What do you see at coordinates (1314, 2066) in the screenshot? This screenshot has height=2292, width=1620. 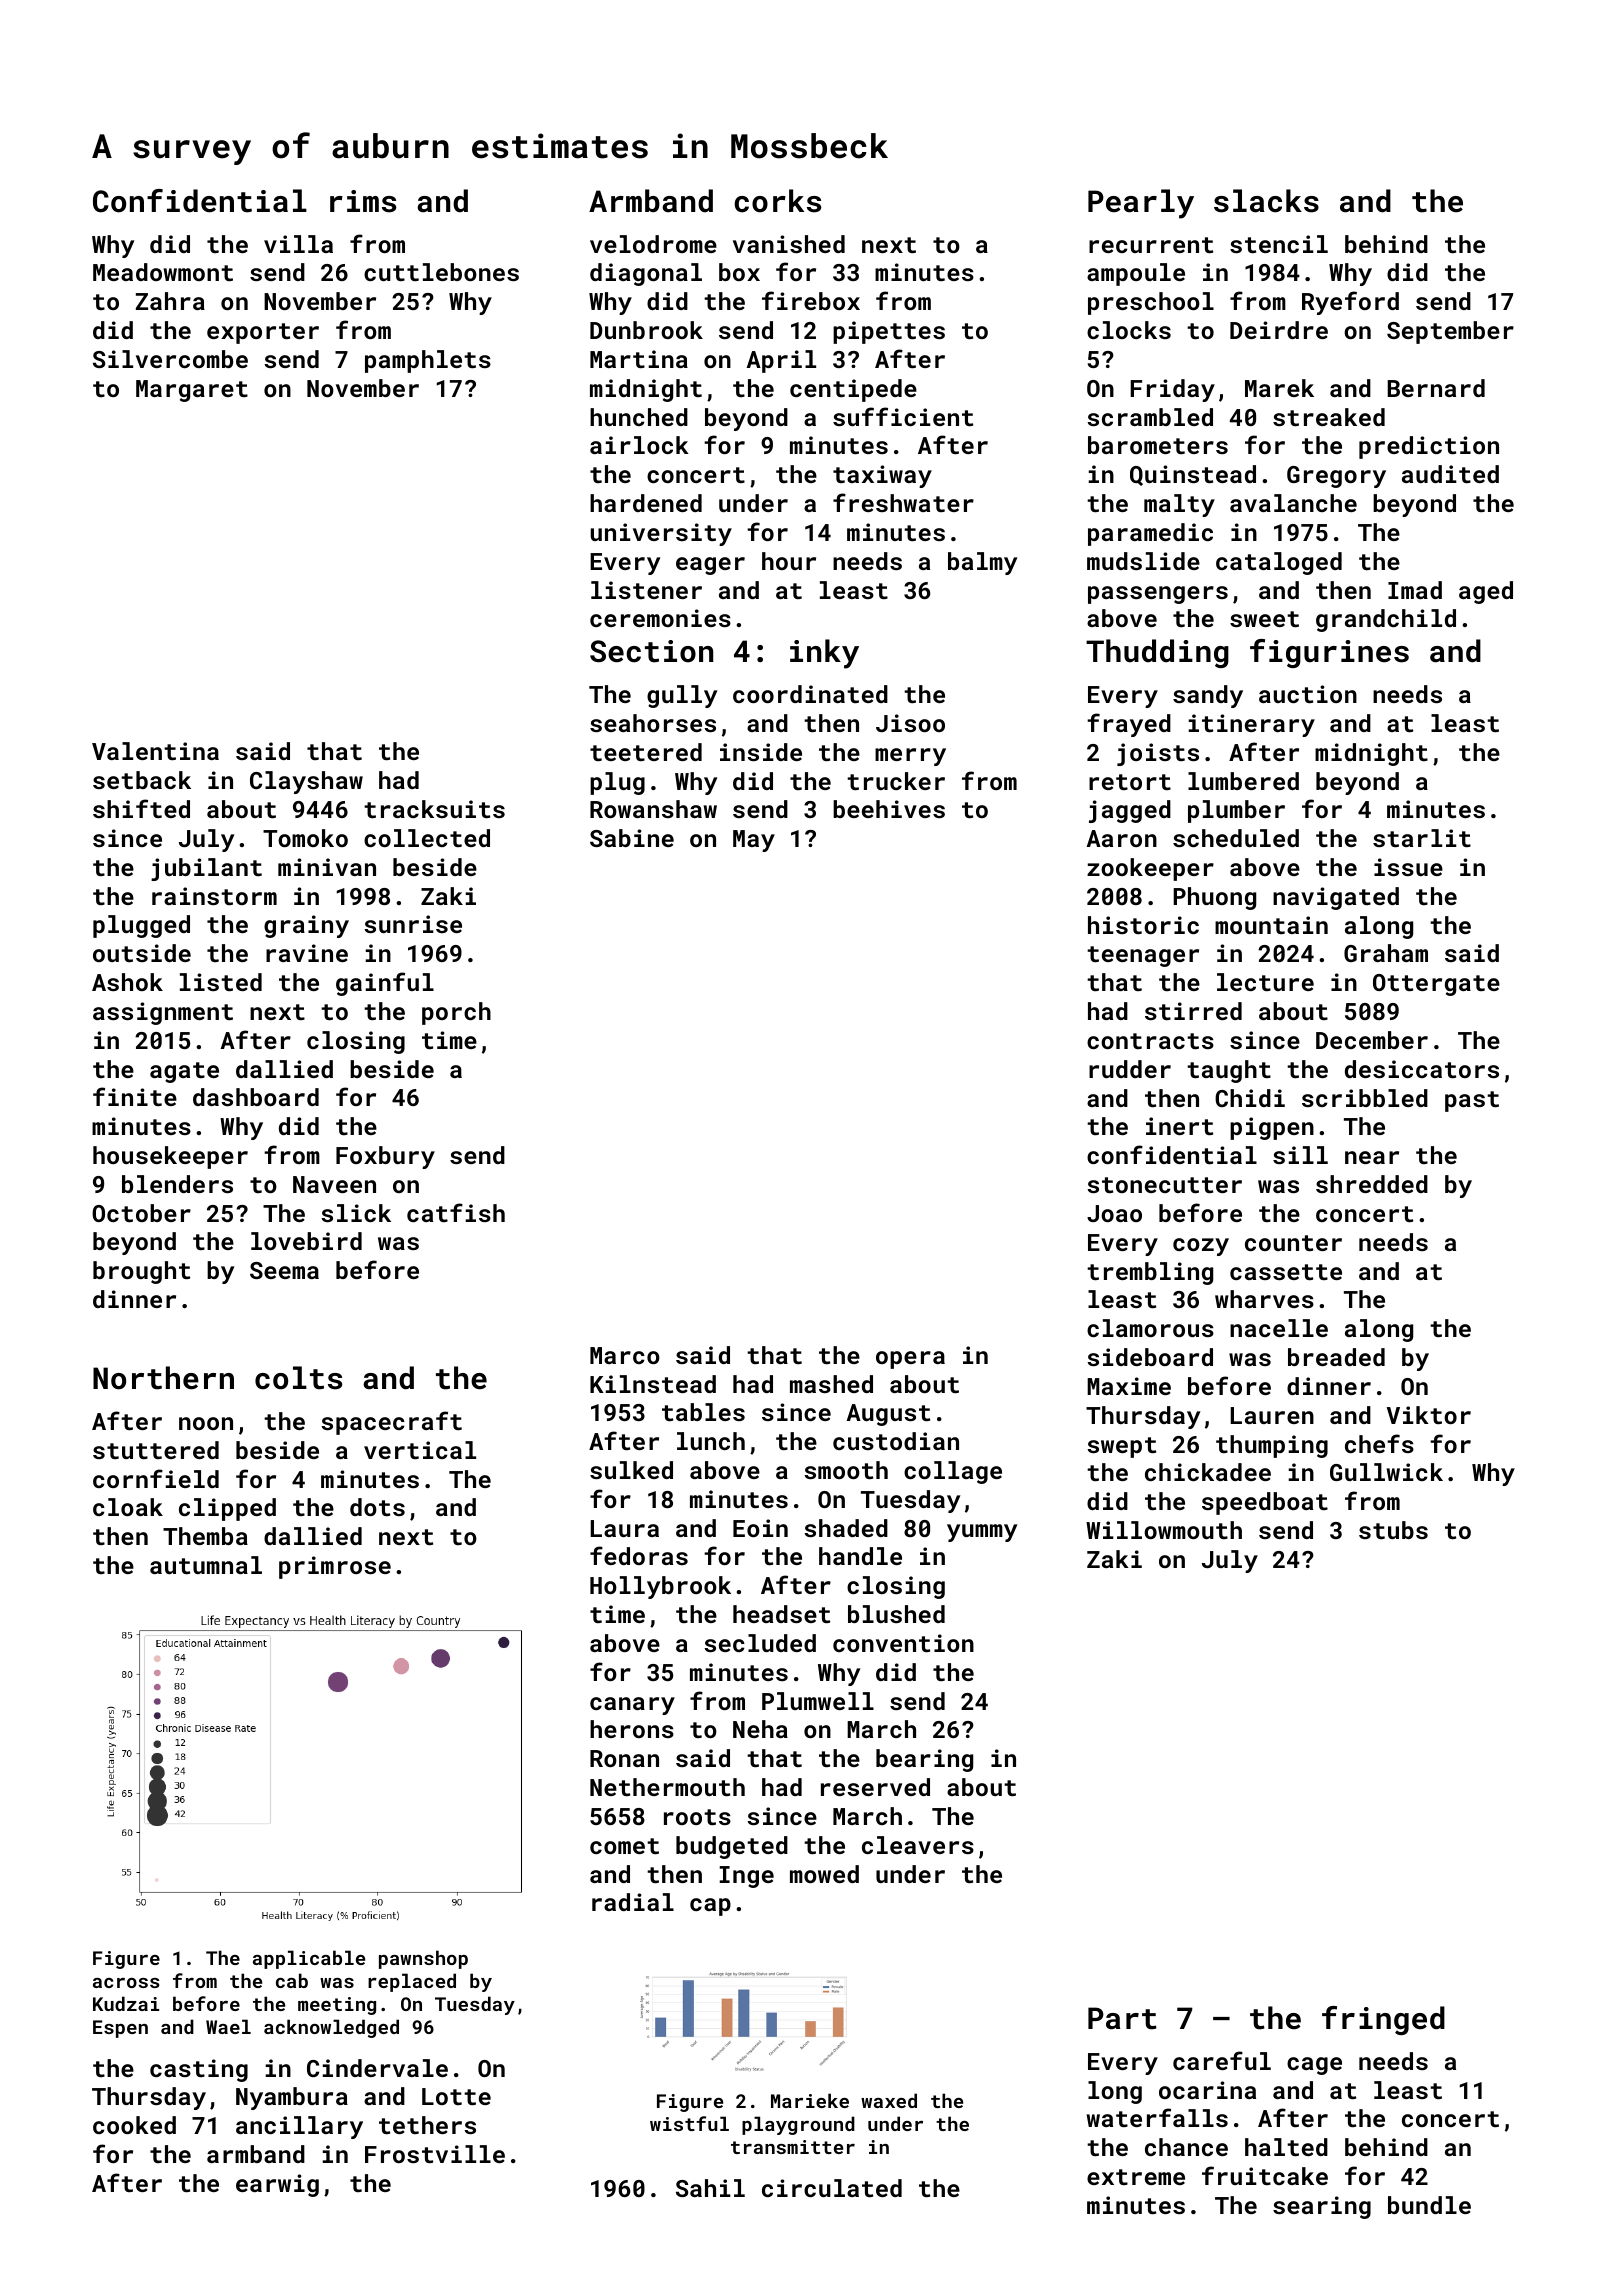 I see `cage` at bounding box center [1314, 2066].
